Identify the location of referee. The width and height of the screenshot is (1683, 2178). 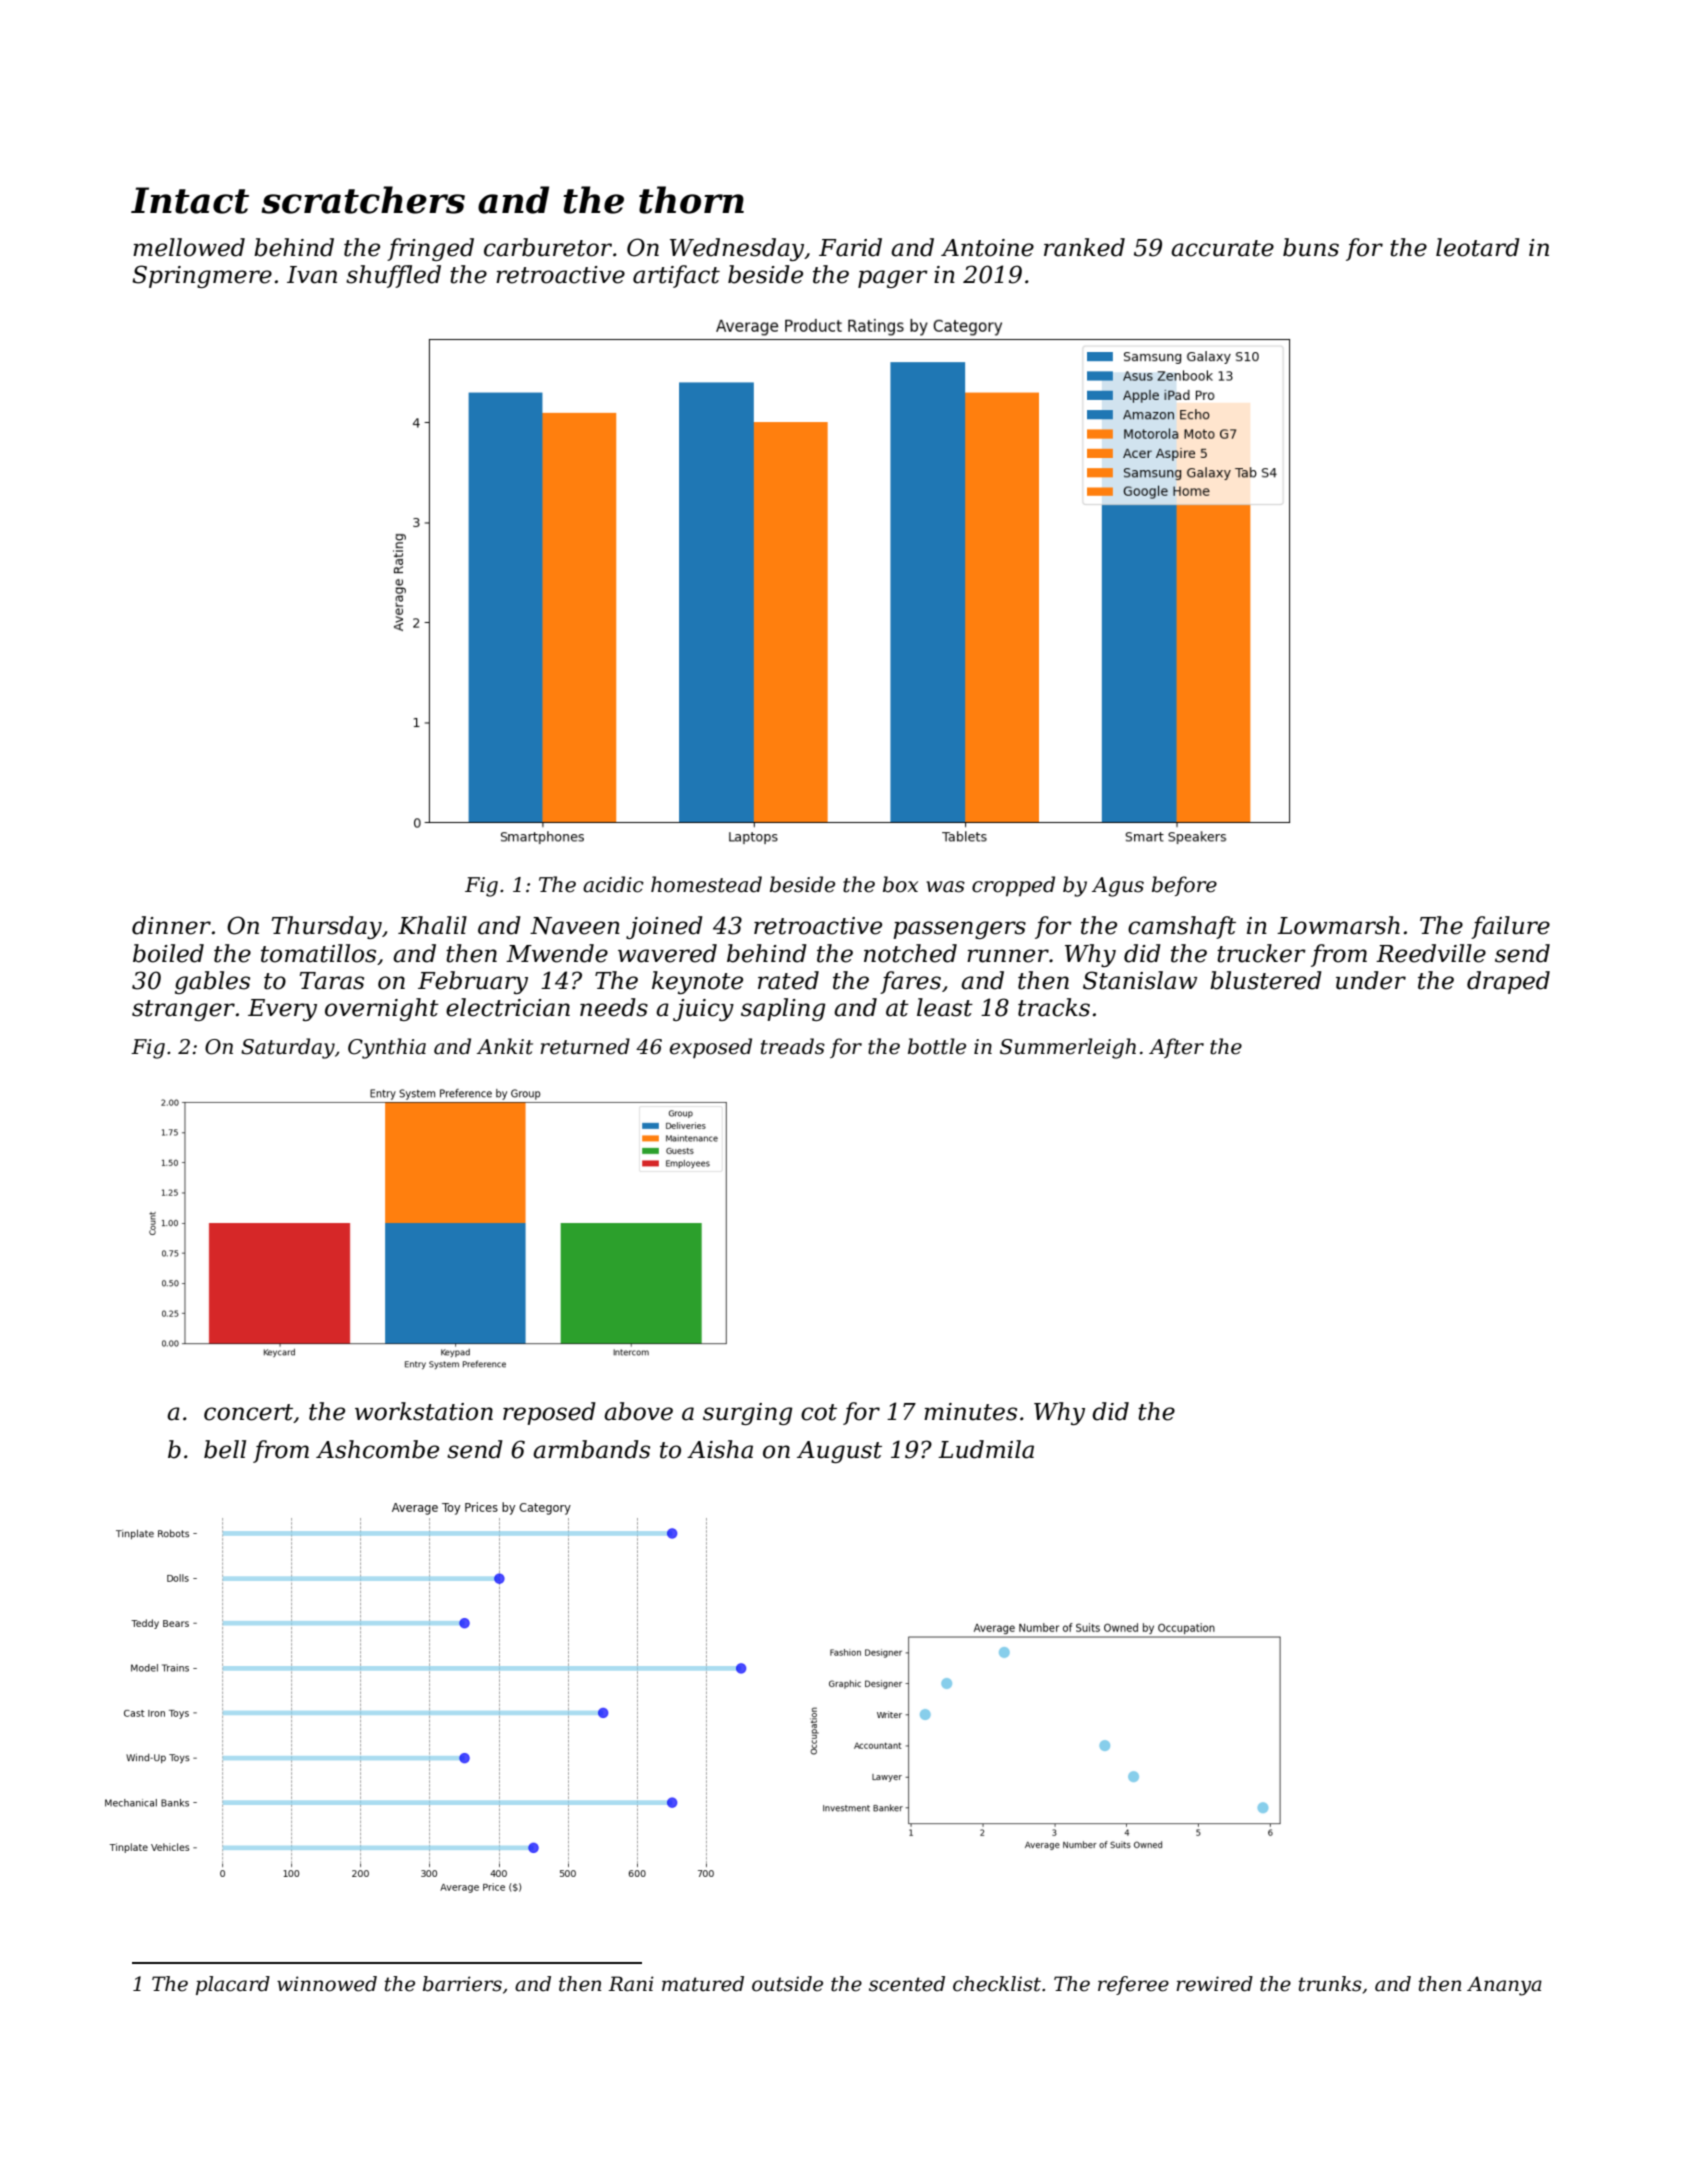
(1133, 1985).
